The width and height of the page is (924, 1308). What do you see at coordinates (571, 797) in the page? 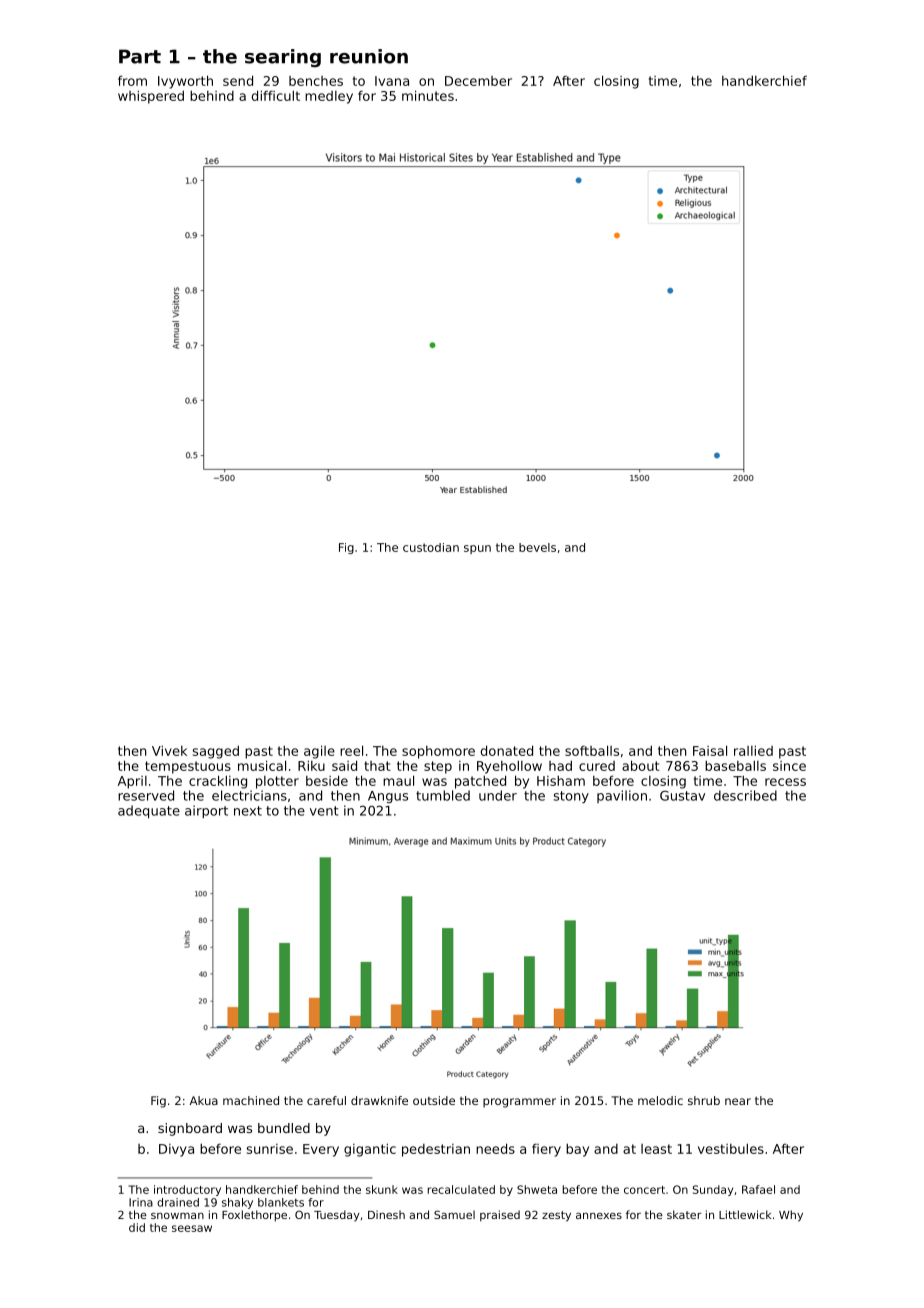
I see `stony` at bounding box center [571, 797].
